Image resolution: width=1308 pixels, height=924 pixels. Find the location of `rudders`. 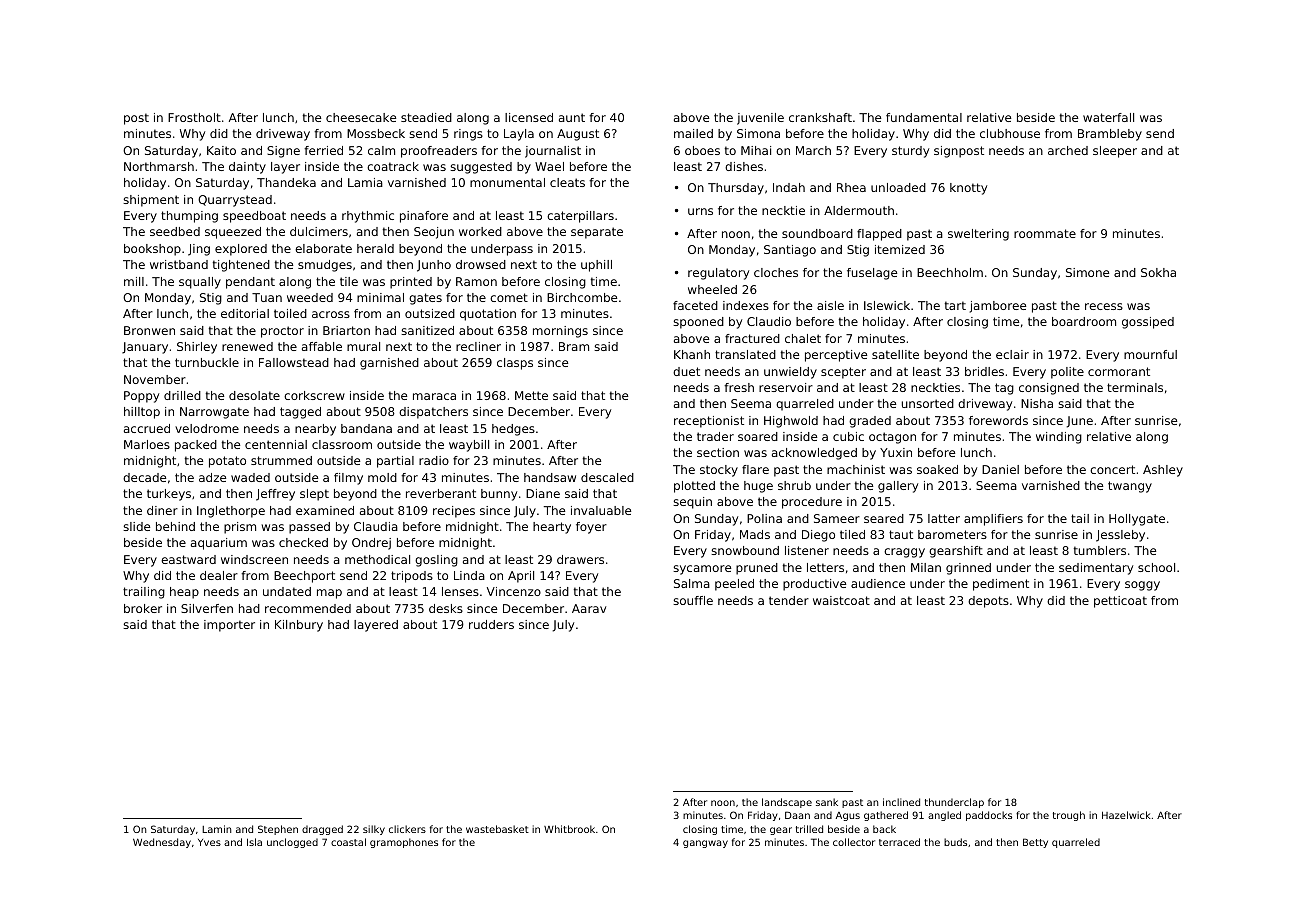

rudders is located at coordinates (491, 624).
